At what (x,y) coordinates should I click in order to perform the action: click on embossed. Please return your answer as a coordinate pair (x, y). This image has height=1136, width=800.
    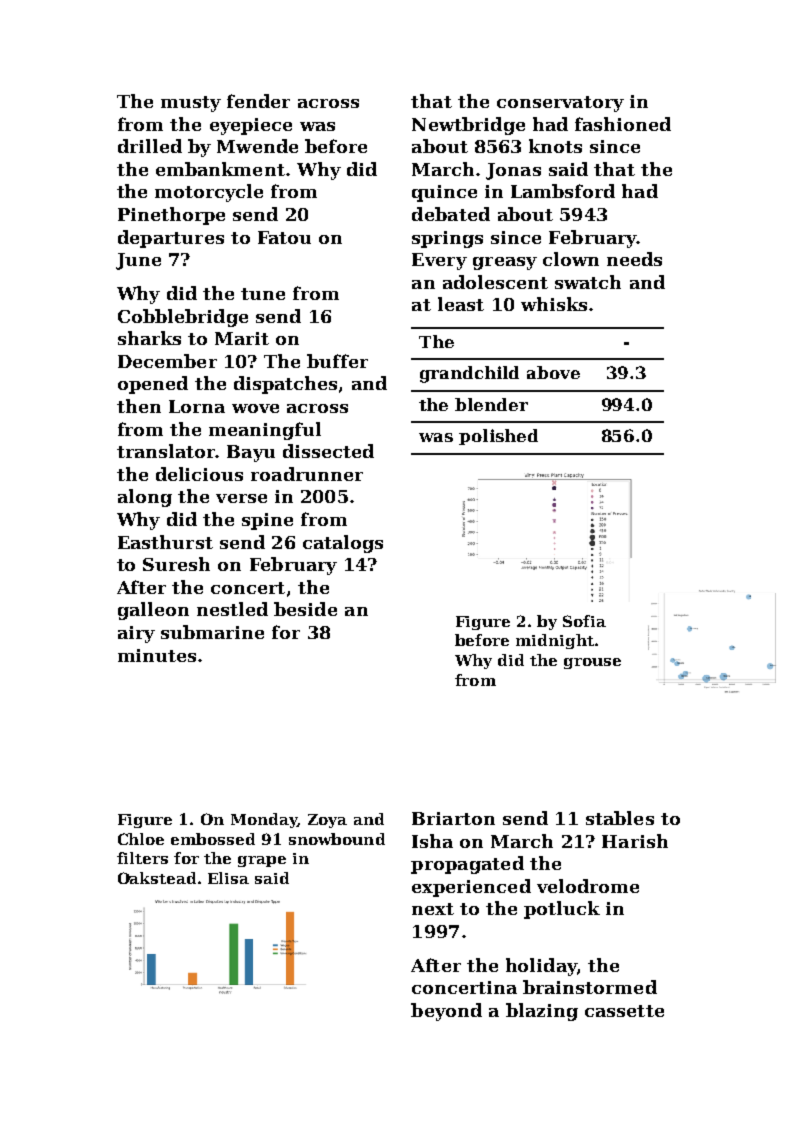
    Looking at the image, I should click on (213, 839).
